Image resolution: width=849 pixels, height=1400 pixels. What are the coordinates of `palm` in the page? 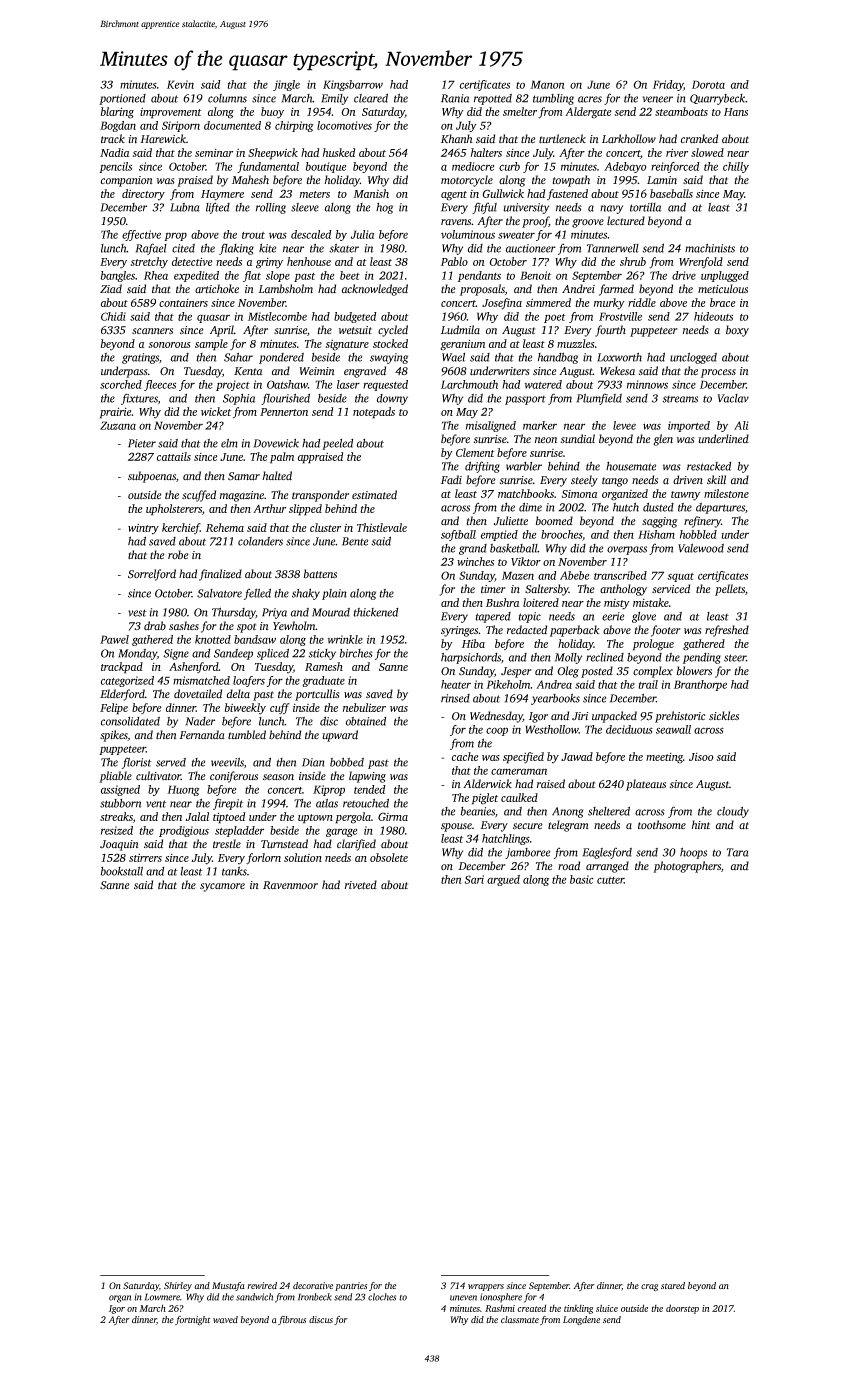 It's located at (282, 458).
